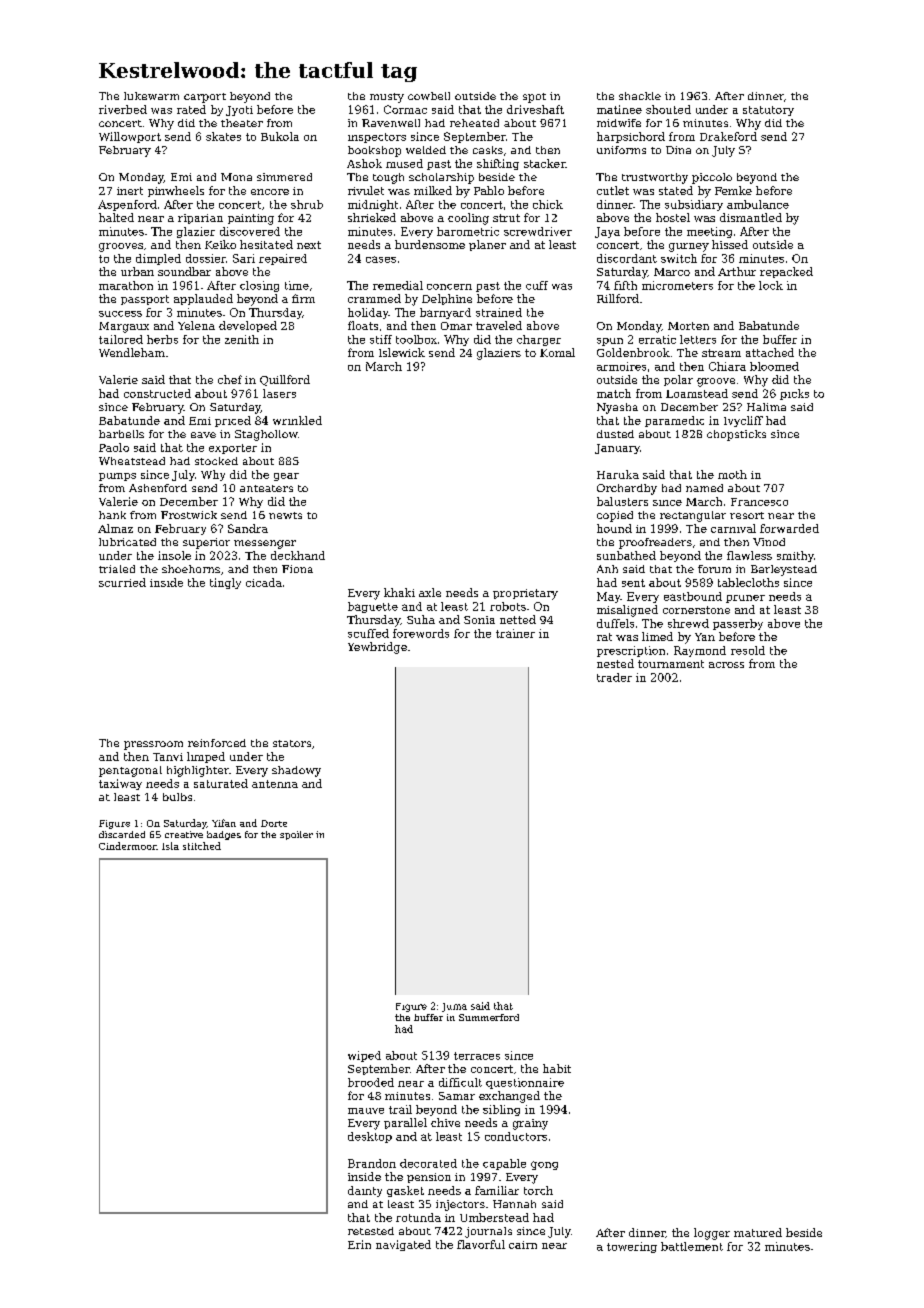  Describe the element at coordinates (377, 648) in the page. I see `Yewbridge` at that location.
